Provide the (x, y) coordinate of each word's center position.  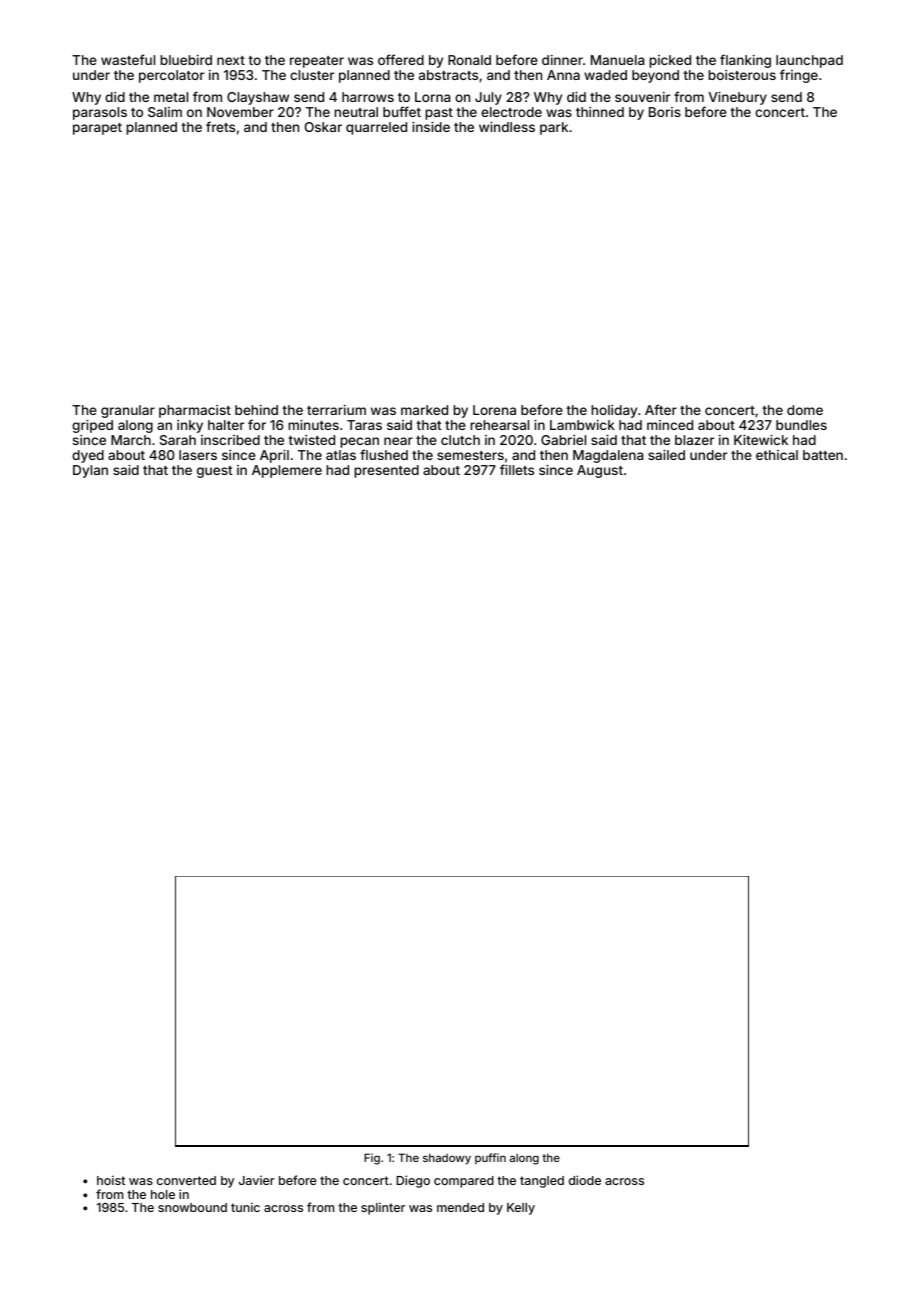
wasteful (128, 59)
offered (401, 59)
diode (585, 1180)
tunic (245, 1207)
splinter (383, 1208)
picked (670, 61)
